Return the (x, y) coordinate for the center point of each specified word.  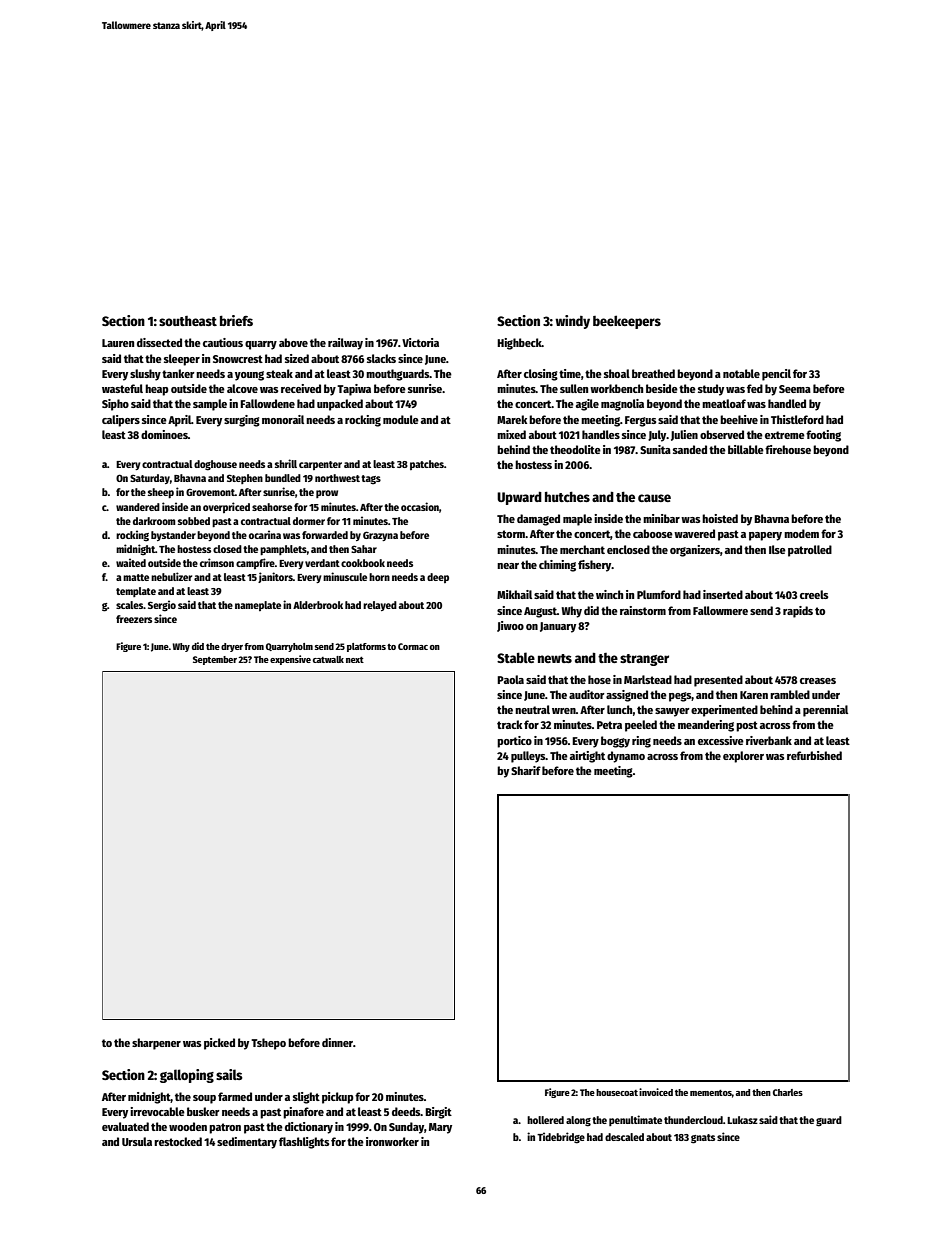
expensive (290, 660)
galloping (187, 1076)
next (355, 660)
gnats (703, 1139)
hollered (545, 1120)
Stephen (245, 479)
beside (662, 388)
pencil (776, 375)
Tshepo (268, 1044)
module (401, 419)
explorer (743, 757)
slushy (145, 375)
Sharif (526, 770)
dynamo (626, 757)
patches (427, 465)
